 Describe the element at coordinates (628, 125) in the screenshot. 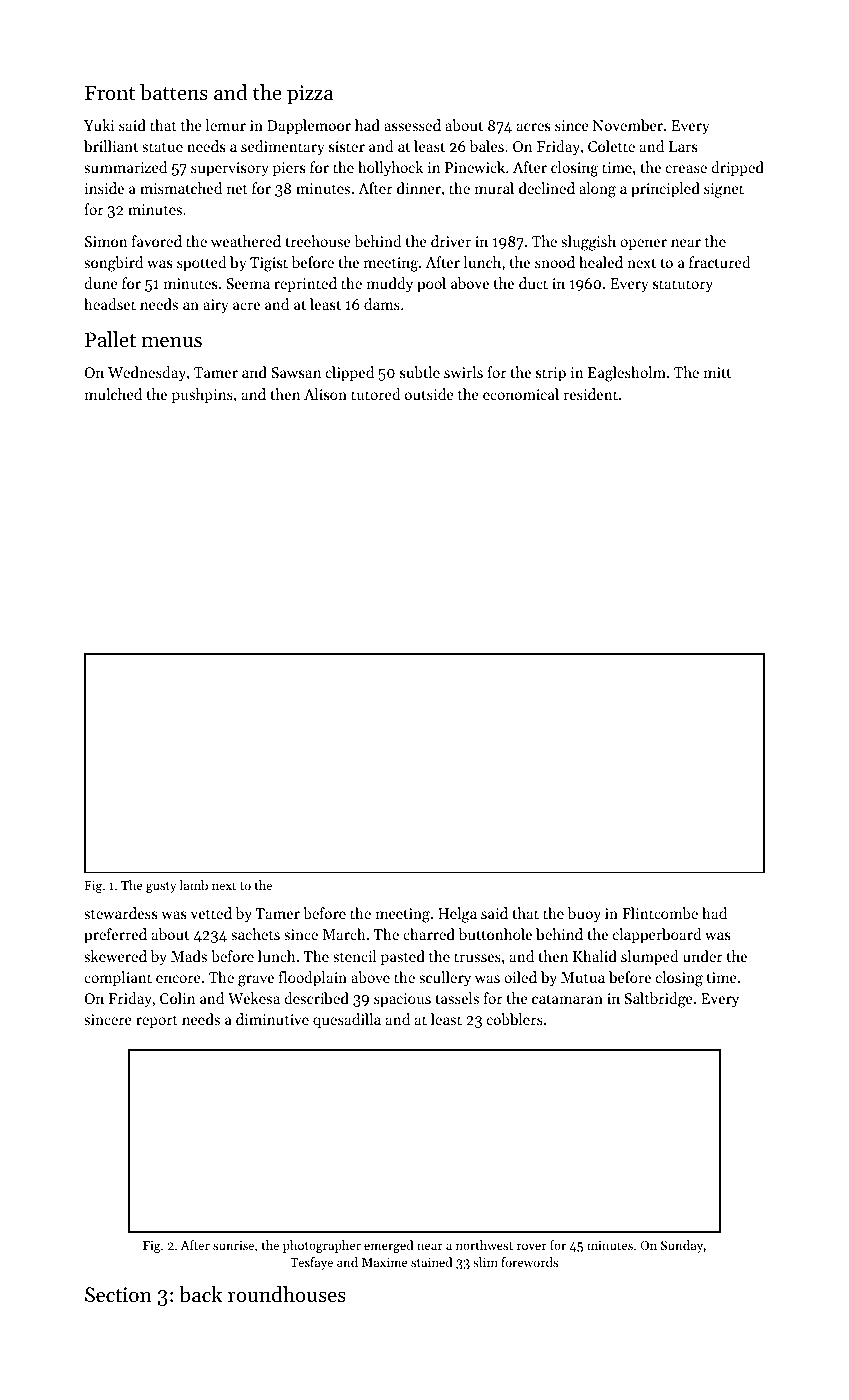

I see `November` at that location.
